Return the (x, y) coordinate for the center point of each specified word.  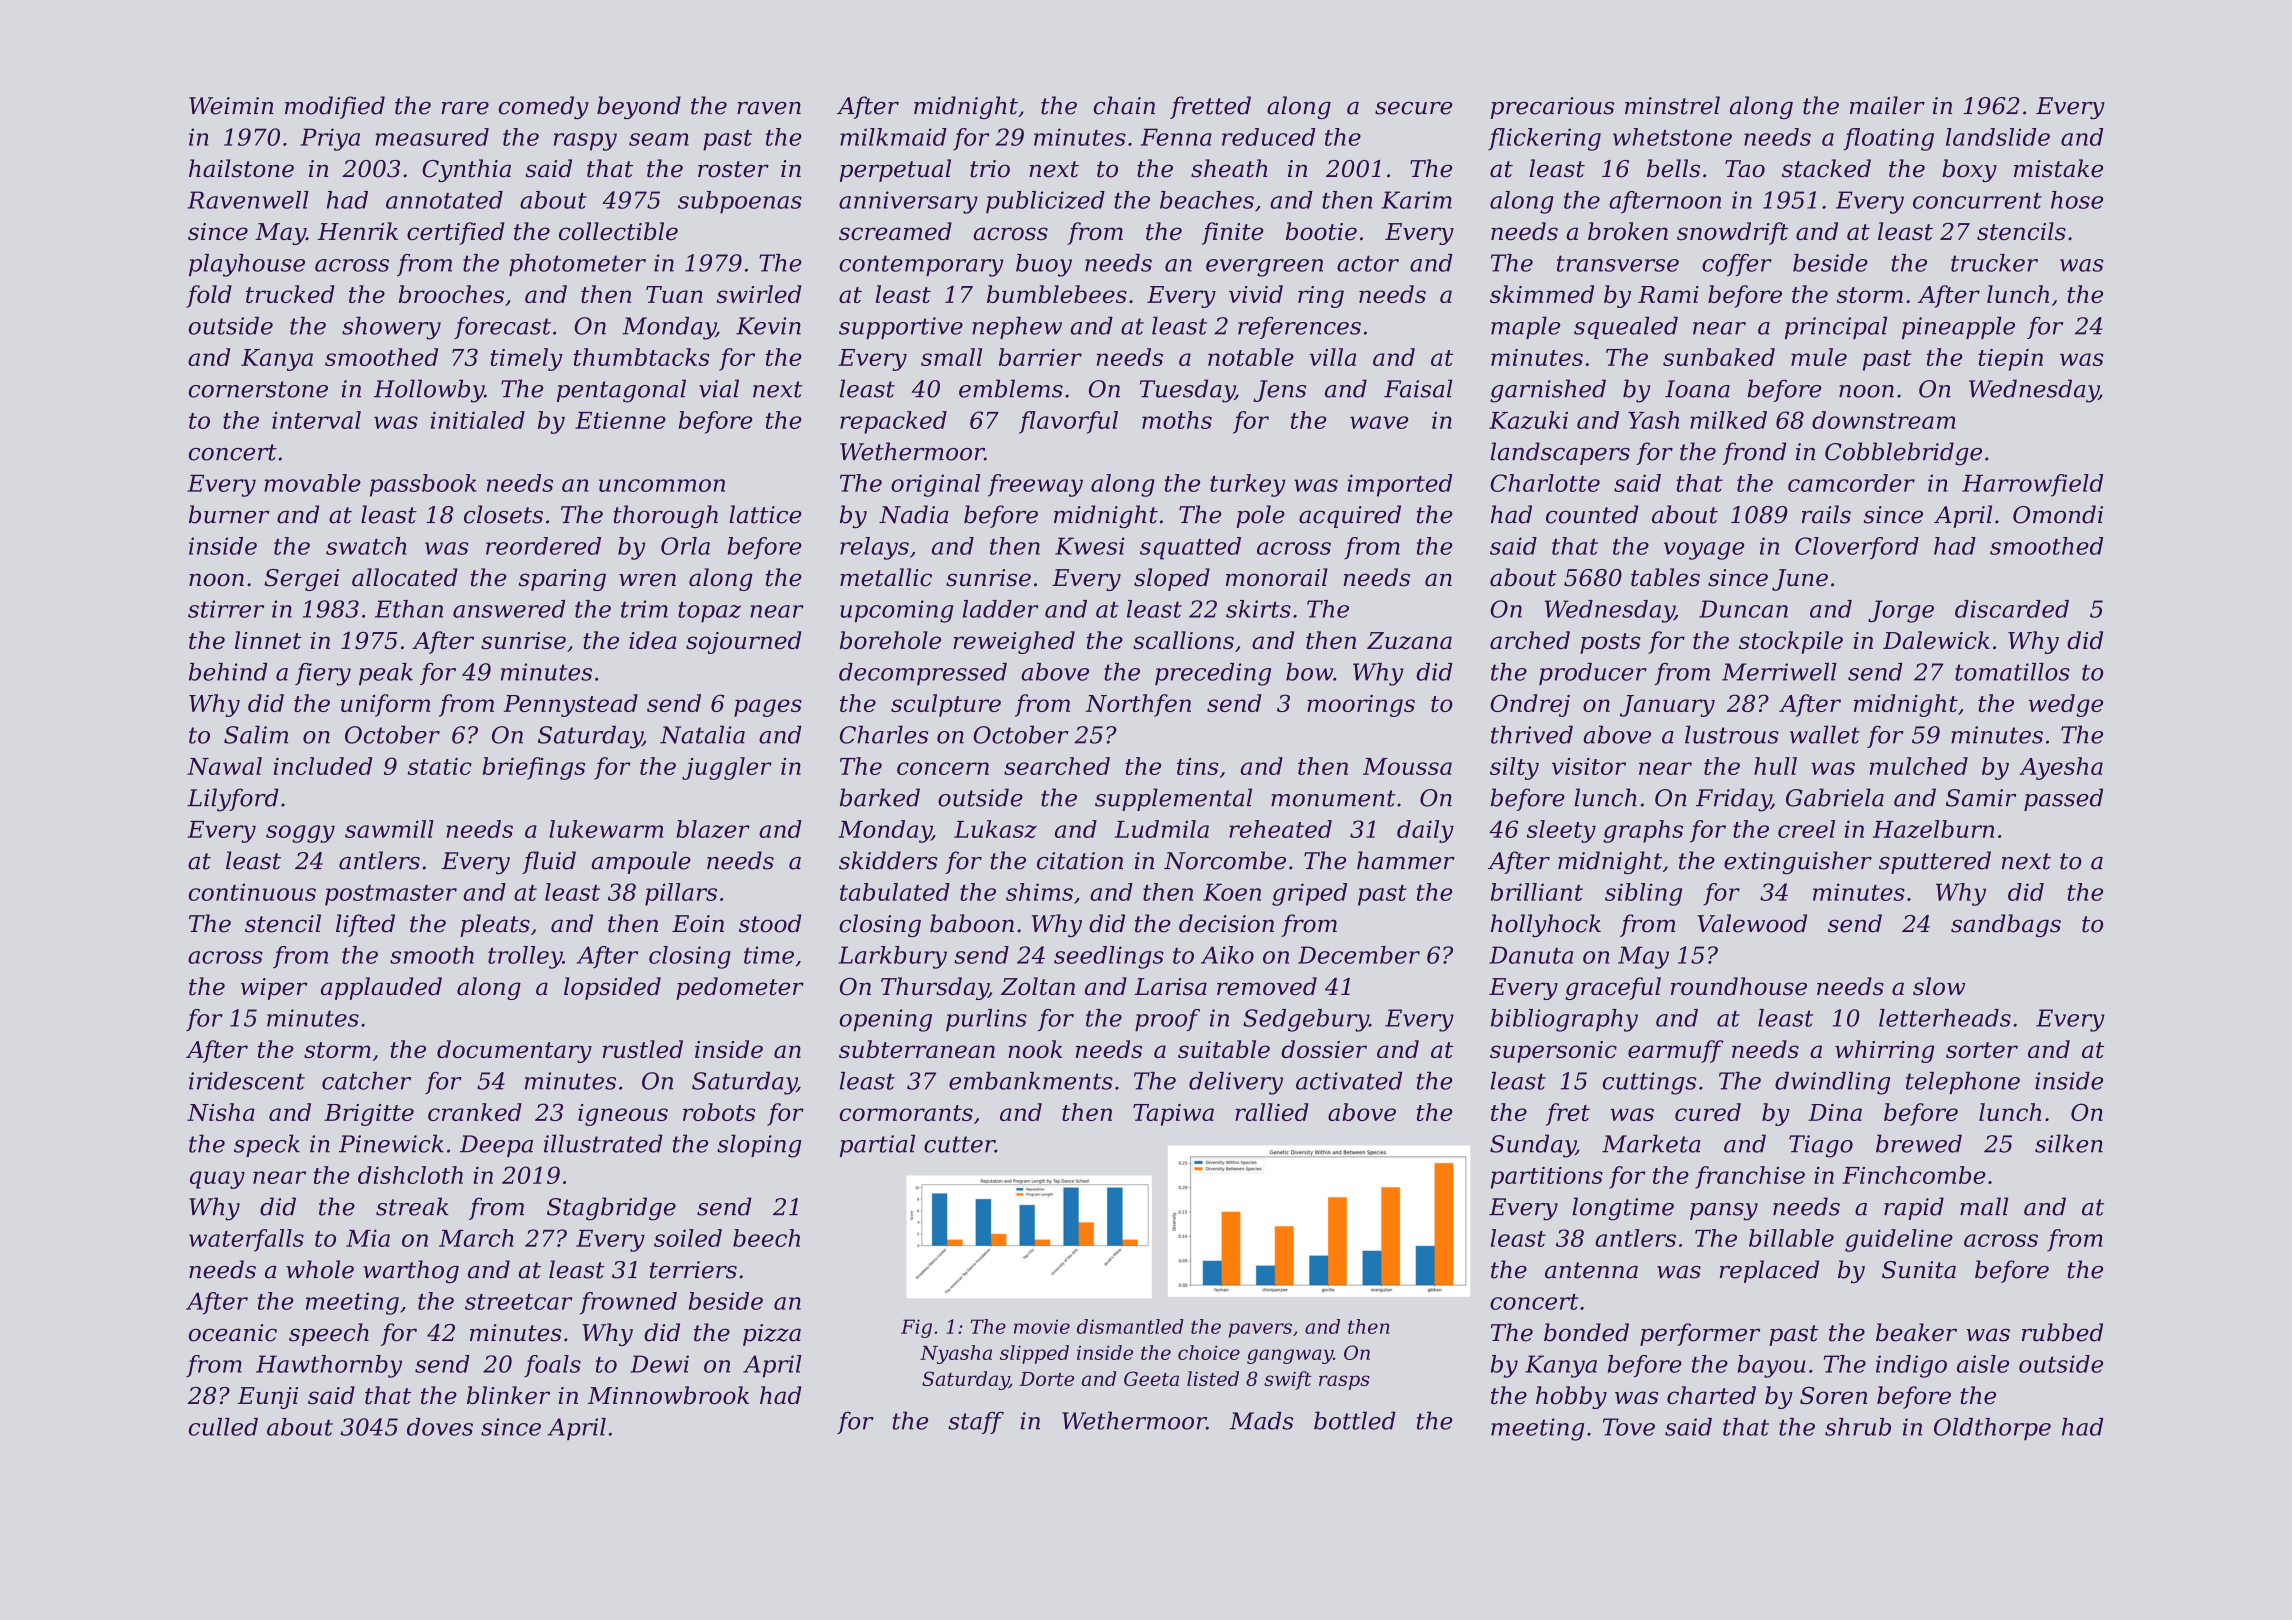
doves (440, 1427)
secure (1413, 108)
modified (335, 107)
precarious (1552, 108)
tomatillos (2012, 672)
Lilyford (232, 800)
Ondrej (1530, 705)
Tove (1629, 1427)
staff (976, 1422)
